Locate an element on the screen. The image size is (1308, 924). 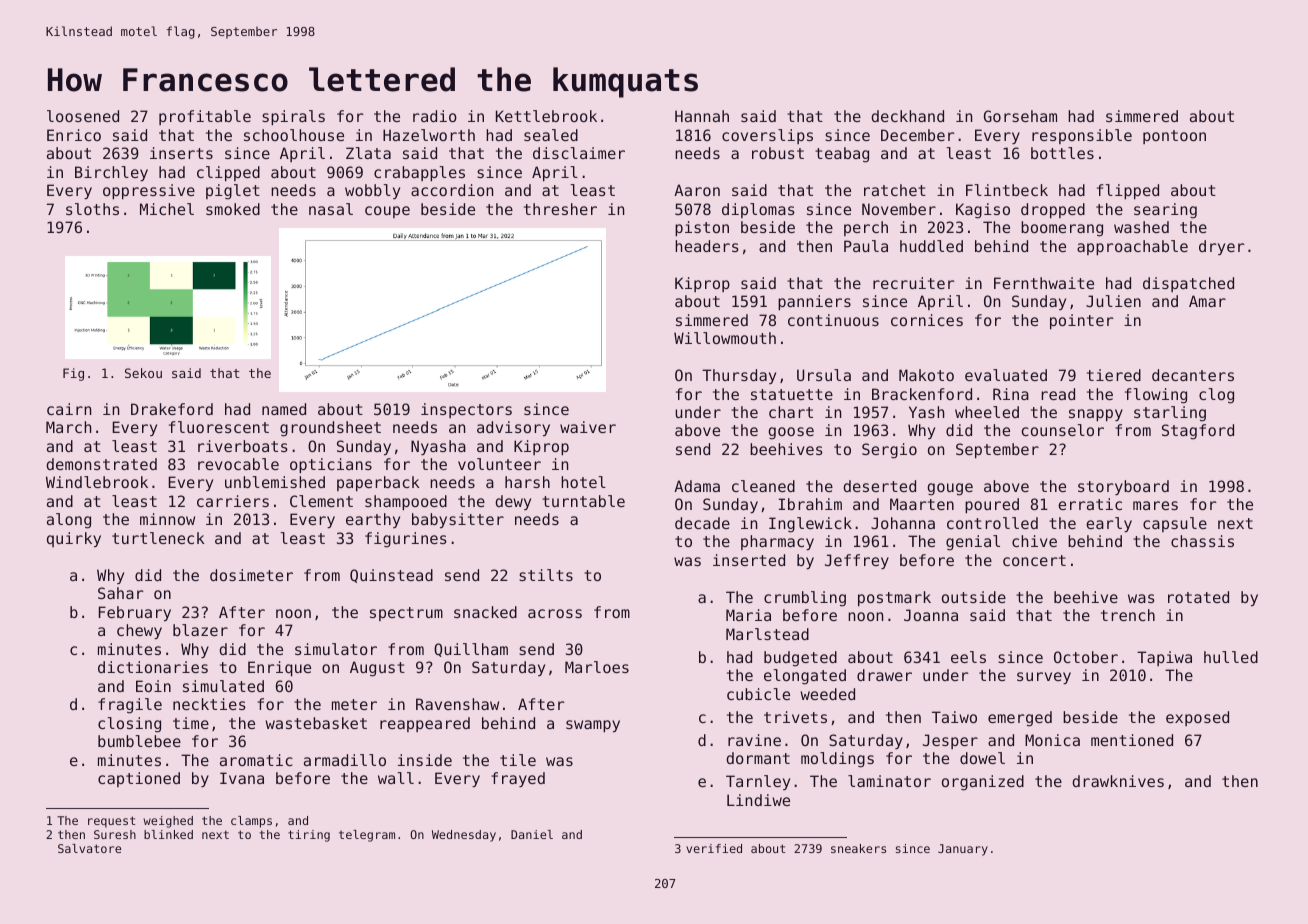
inspectors is located at coordinates (466, 410).
